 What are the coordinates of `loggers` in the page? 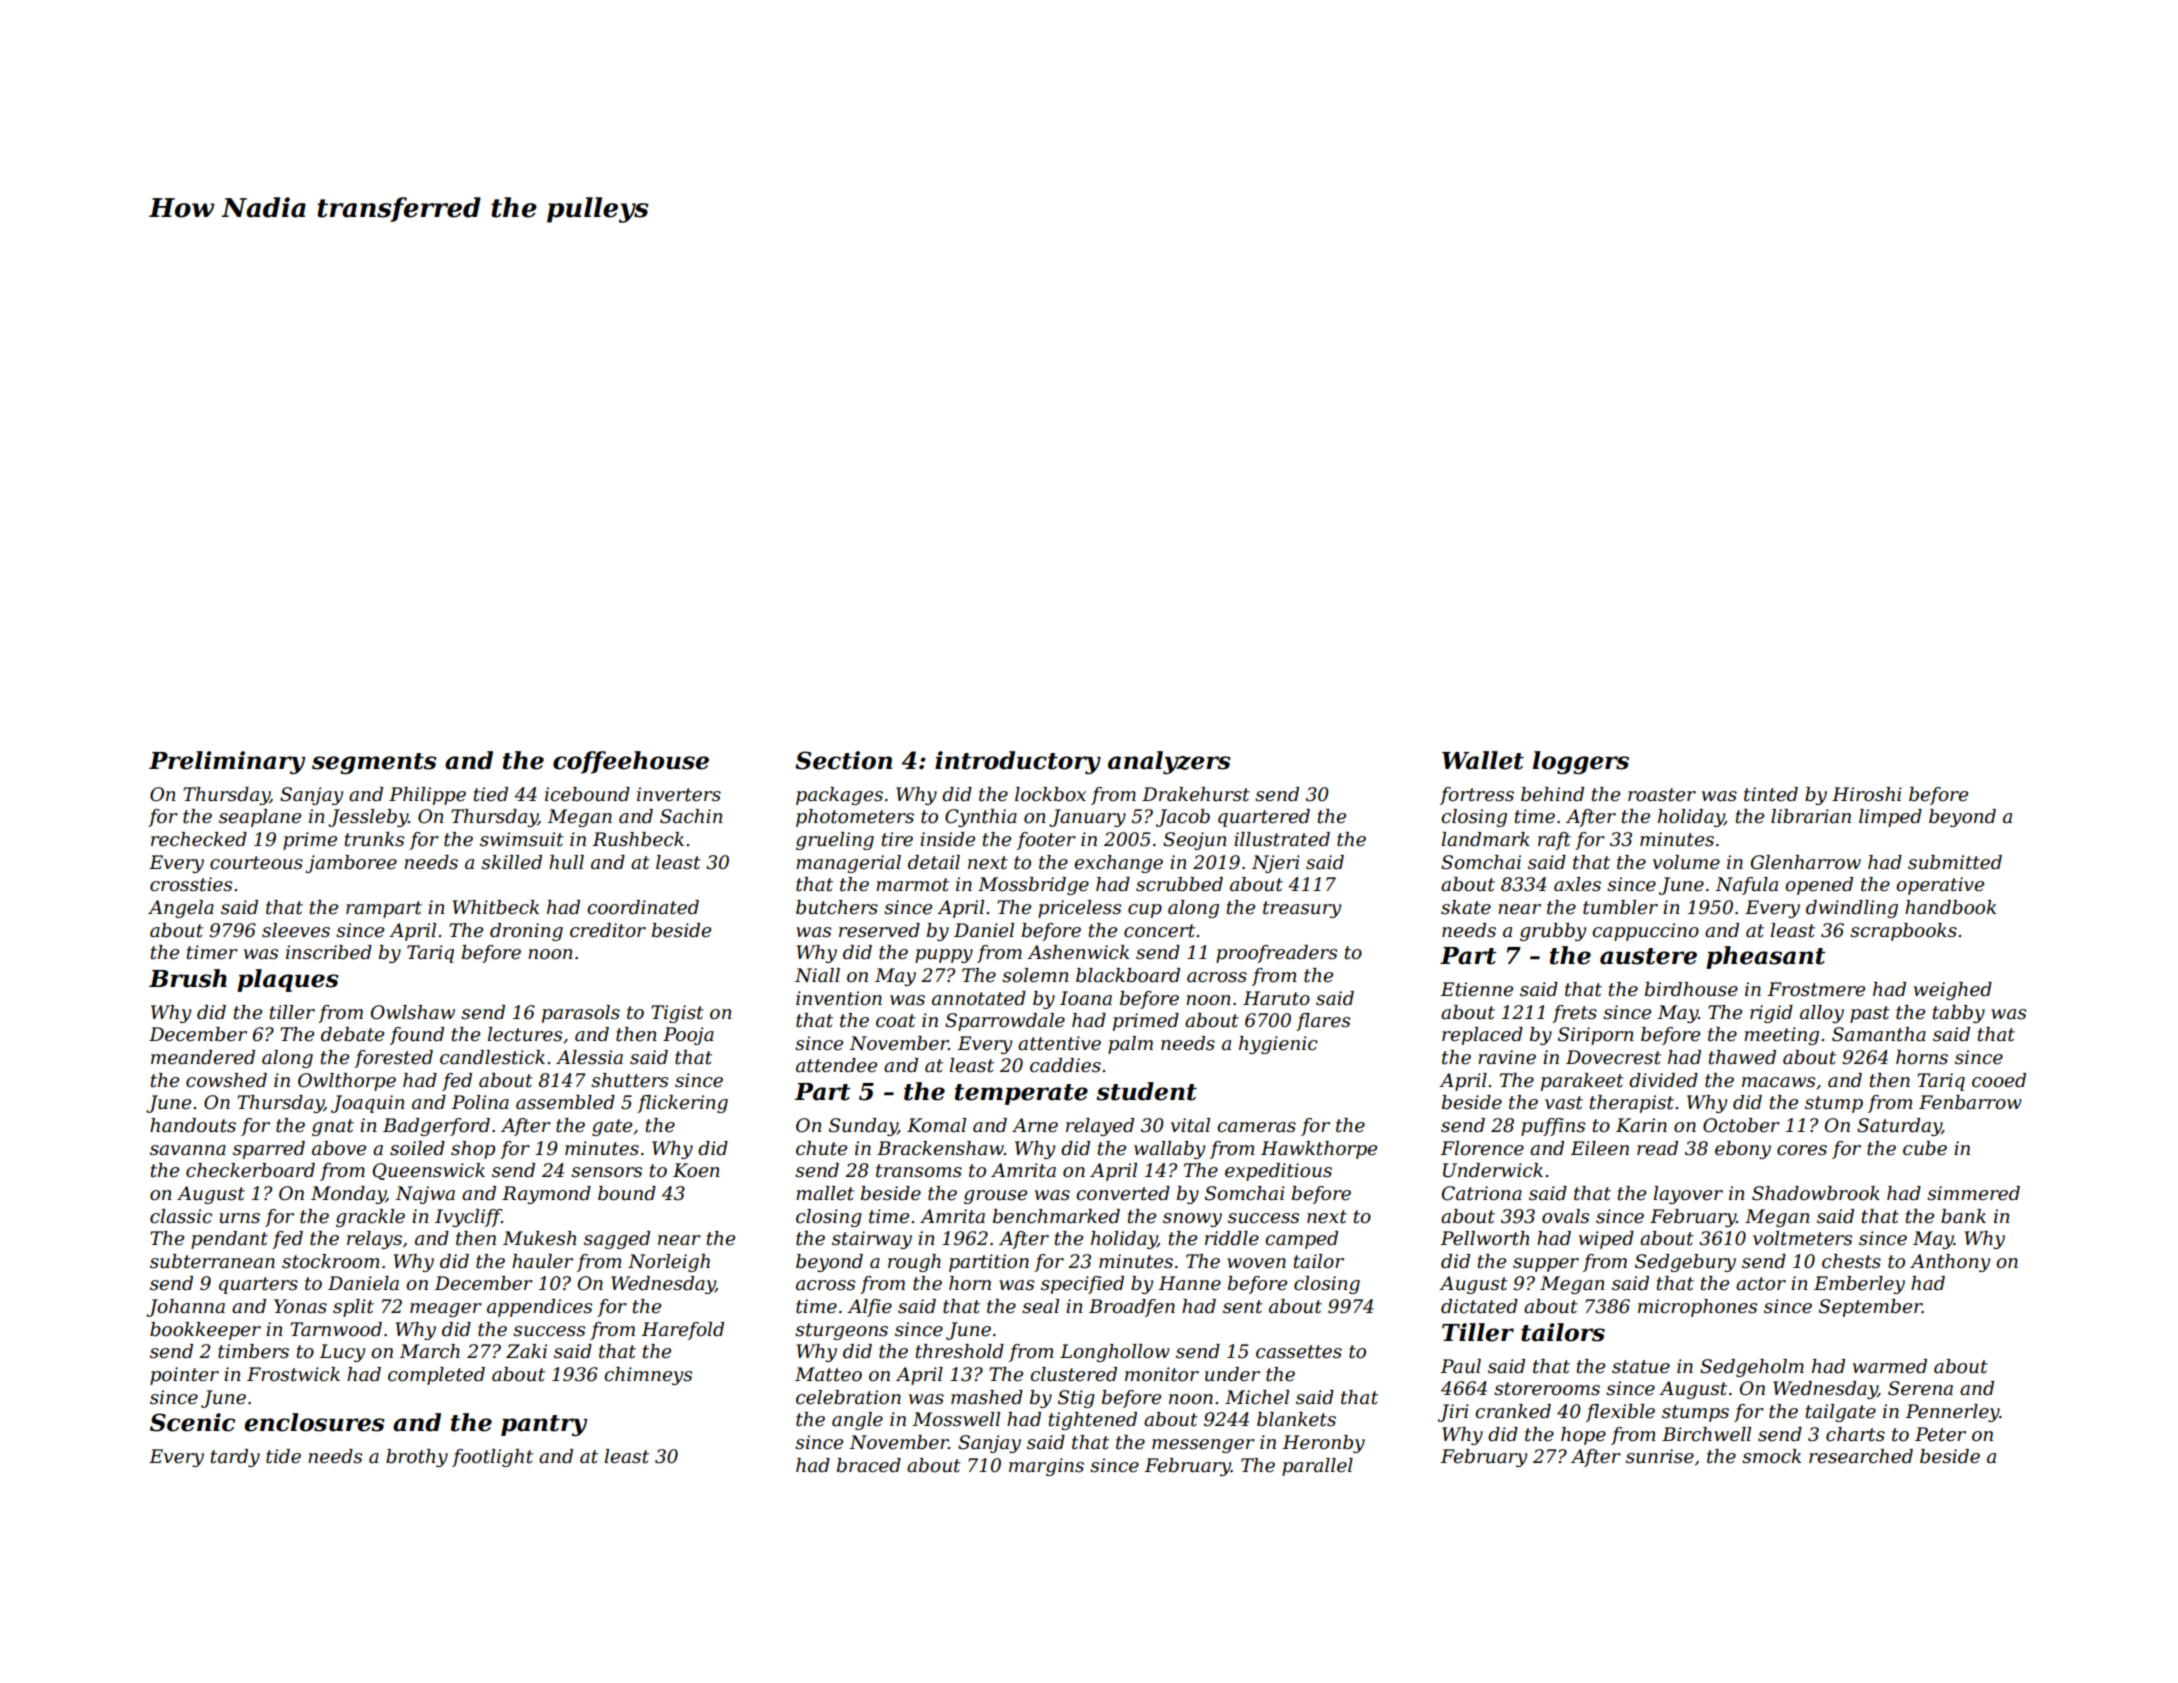 It's located at (1581, 762).
